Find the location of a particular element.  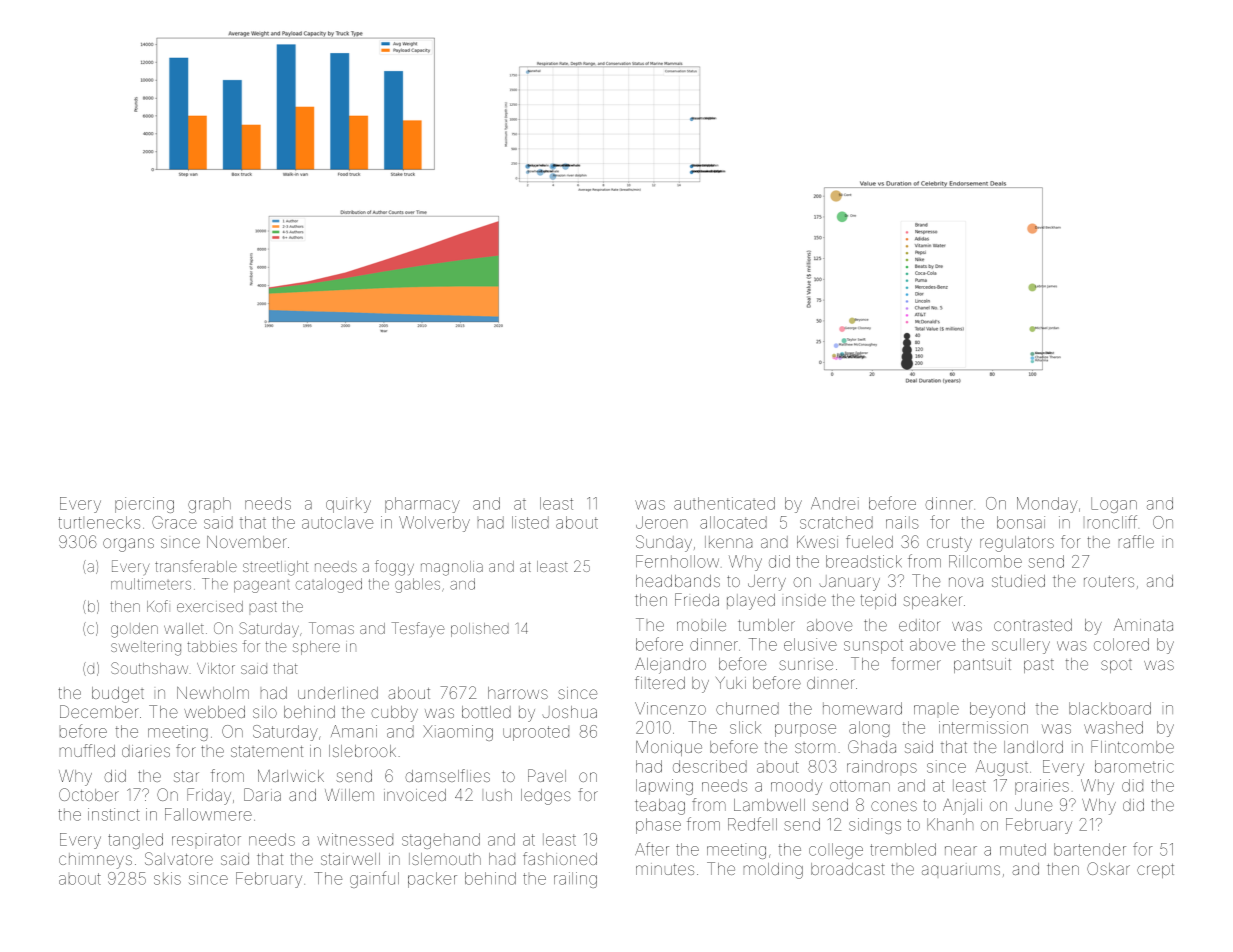

described is located at coordinates (710, 766).
